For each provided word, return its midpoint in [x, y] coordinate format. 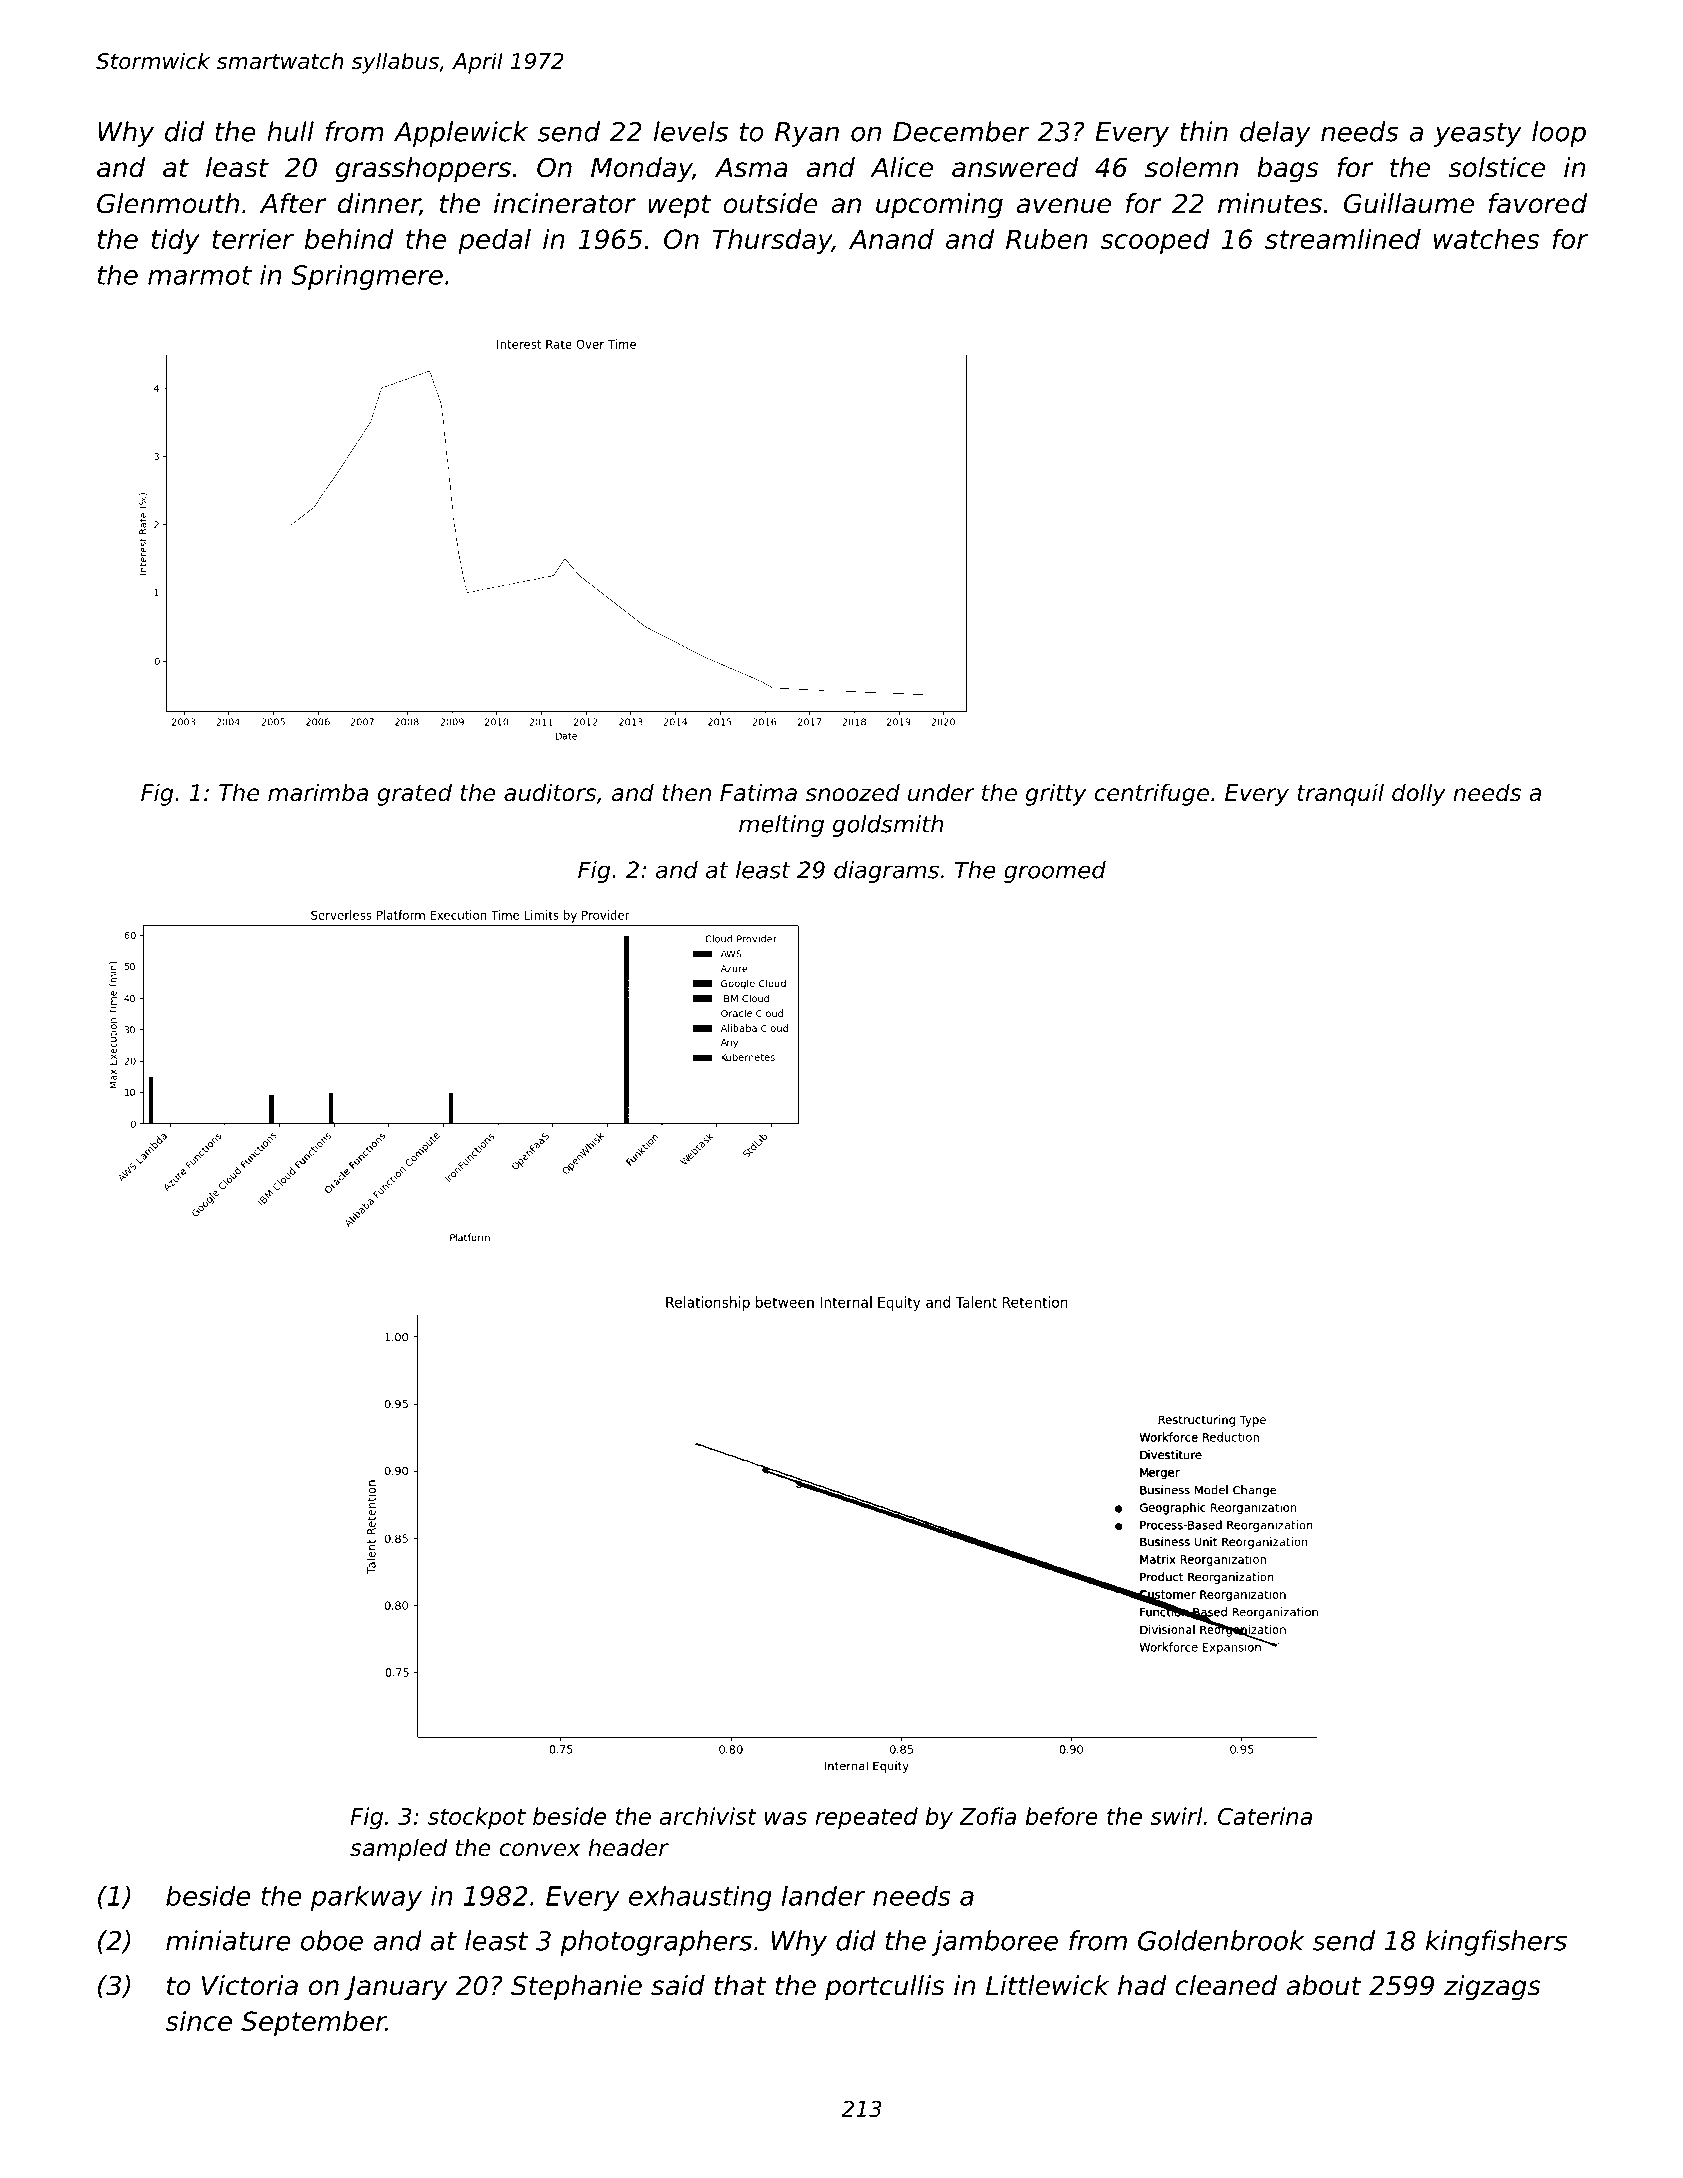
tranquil [1340, 794]
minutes [1270, 203]
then [686, 792]
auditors [550, 792]
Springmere [367, 277]
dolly [1419, 794]
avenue [1064, 206]
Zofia [987, 1816]
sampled [398, 1849]
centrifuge [1152, 794]
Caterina [1265, 1816]
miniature [228, 1940]
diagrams [886, 872]
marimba [318, 792]
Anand [891, 239]
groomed [1055, 872]
